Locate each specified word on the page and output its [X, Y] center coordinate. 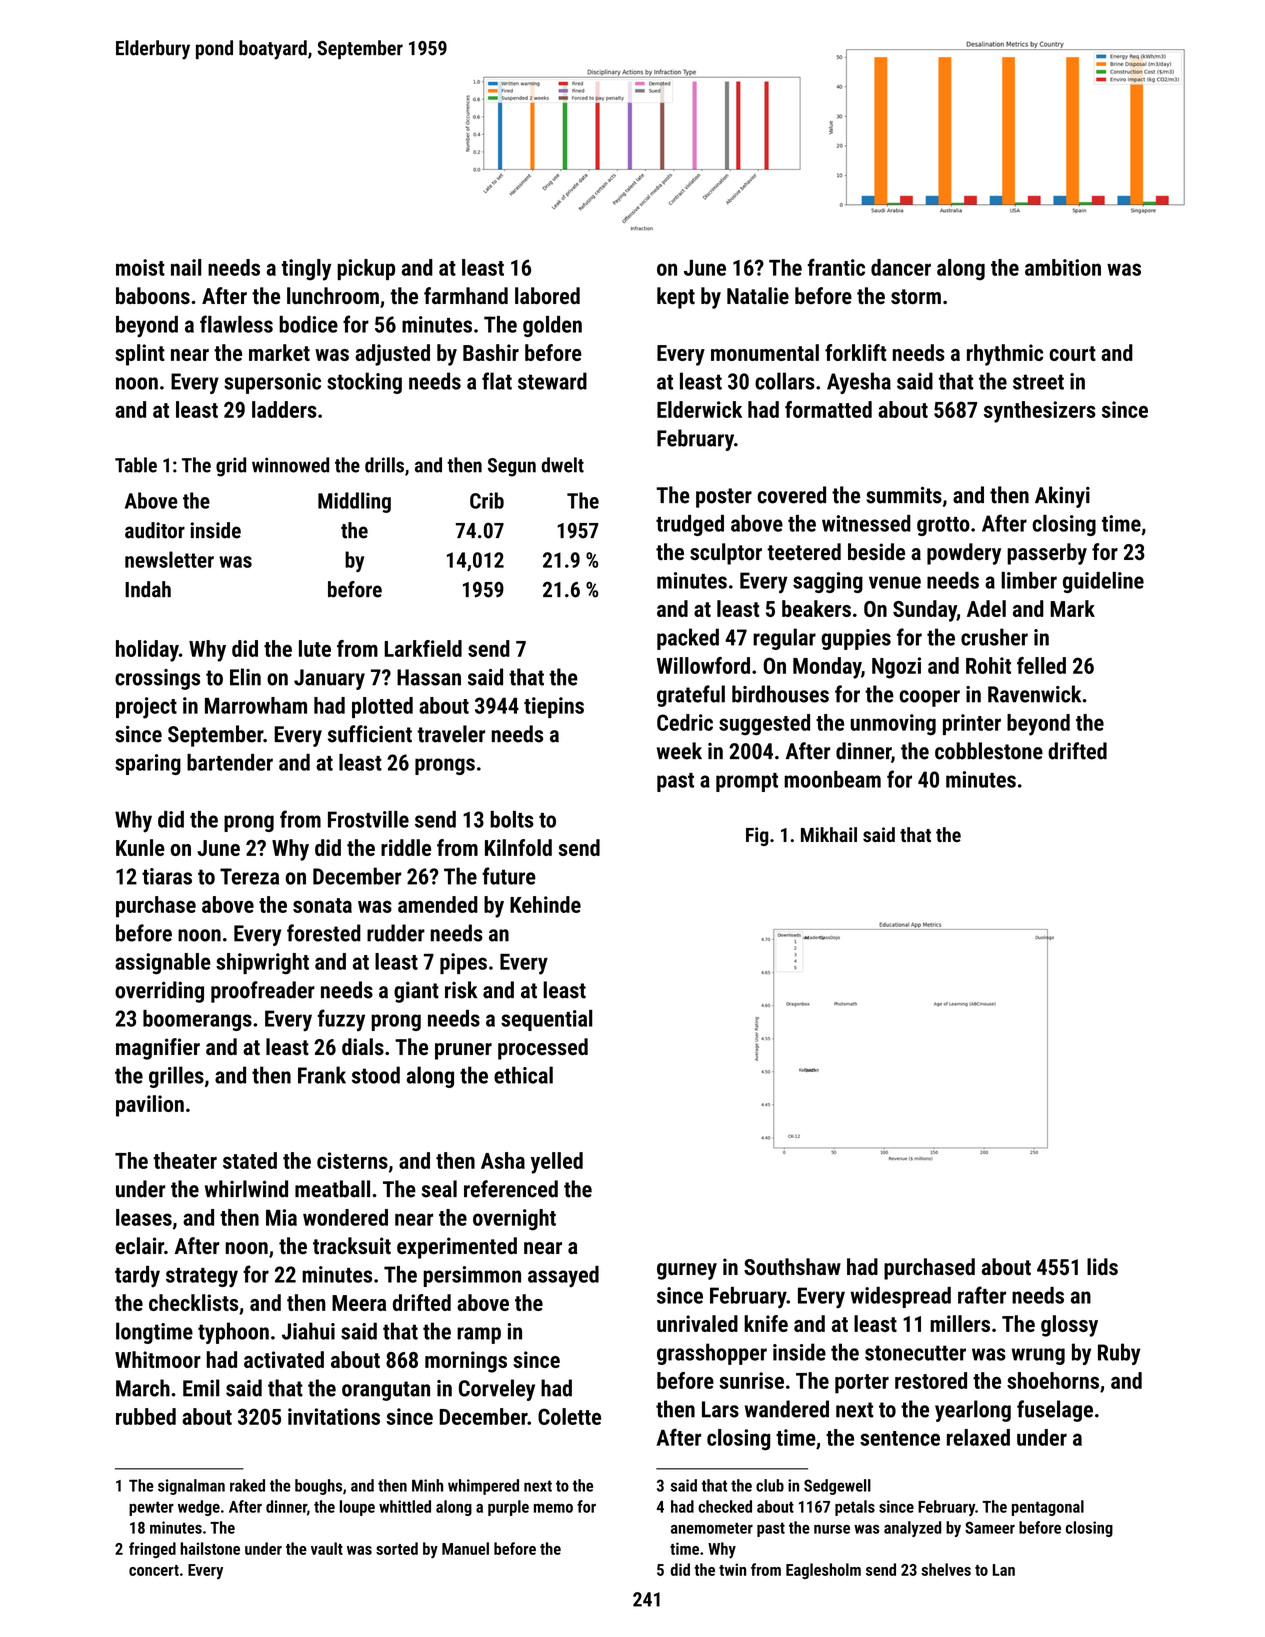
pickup [366, 269]
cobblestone [989, 751]
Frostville [368, 819]
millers [960, 1323]
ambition [1063, 267]
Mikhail [829, 834]
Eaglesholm [823, 1571]
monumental [765, 352]
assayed [563, 1277]
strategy [202, 1278]
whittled [405, 1506]
